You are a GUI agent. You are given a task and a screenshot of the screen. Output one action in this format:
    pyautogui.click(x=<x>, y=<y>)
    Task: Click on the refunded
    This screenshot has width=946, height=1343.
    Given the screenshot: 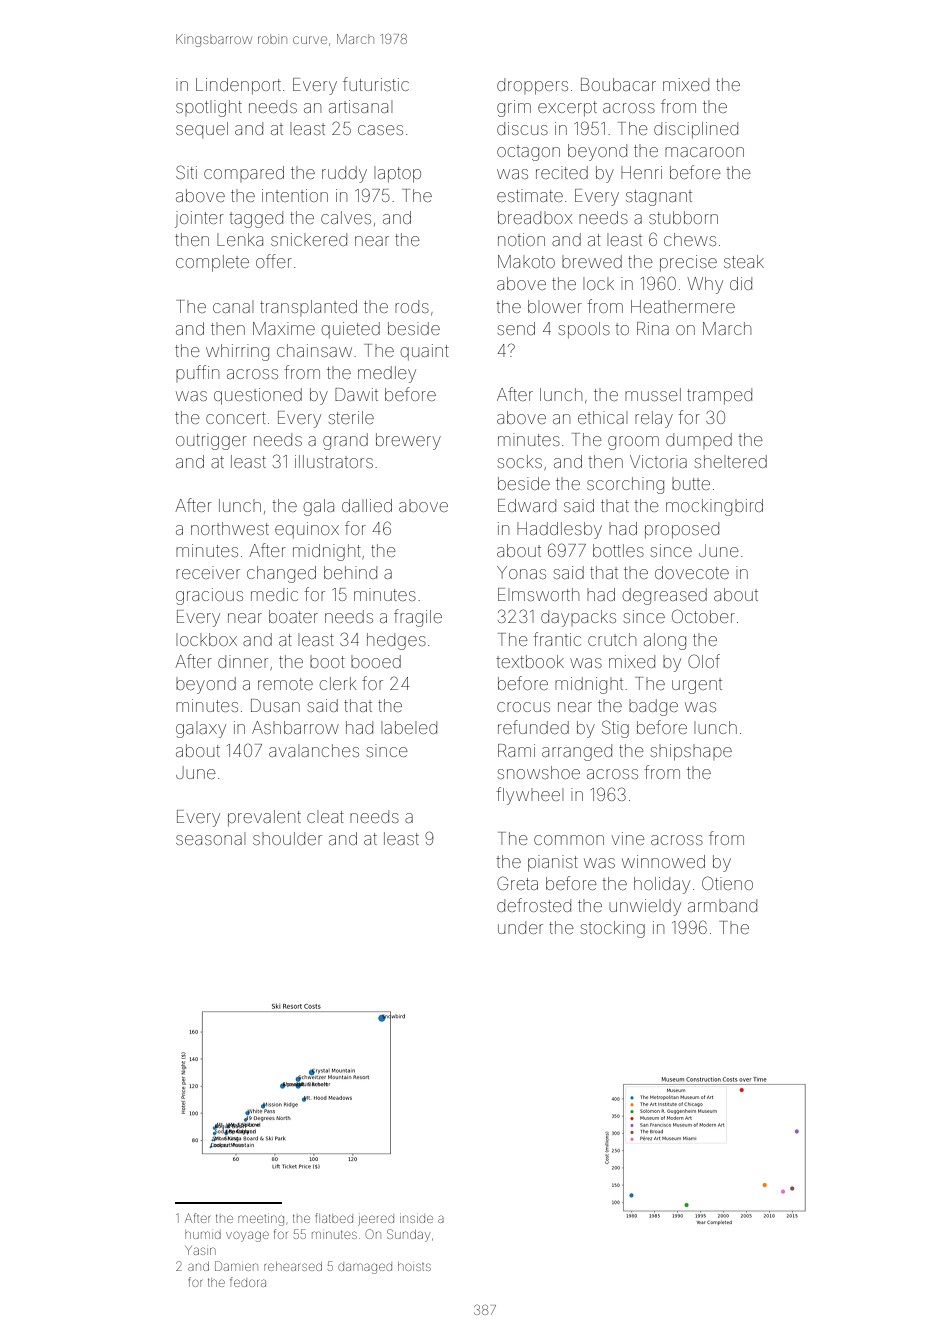 What is the action you would take?
    pyautogui.click(x=533, y=727)
